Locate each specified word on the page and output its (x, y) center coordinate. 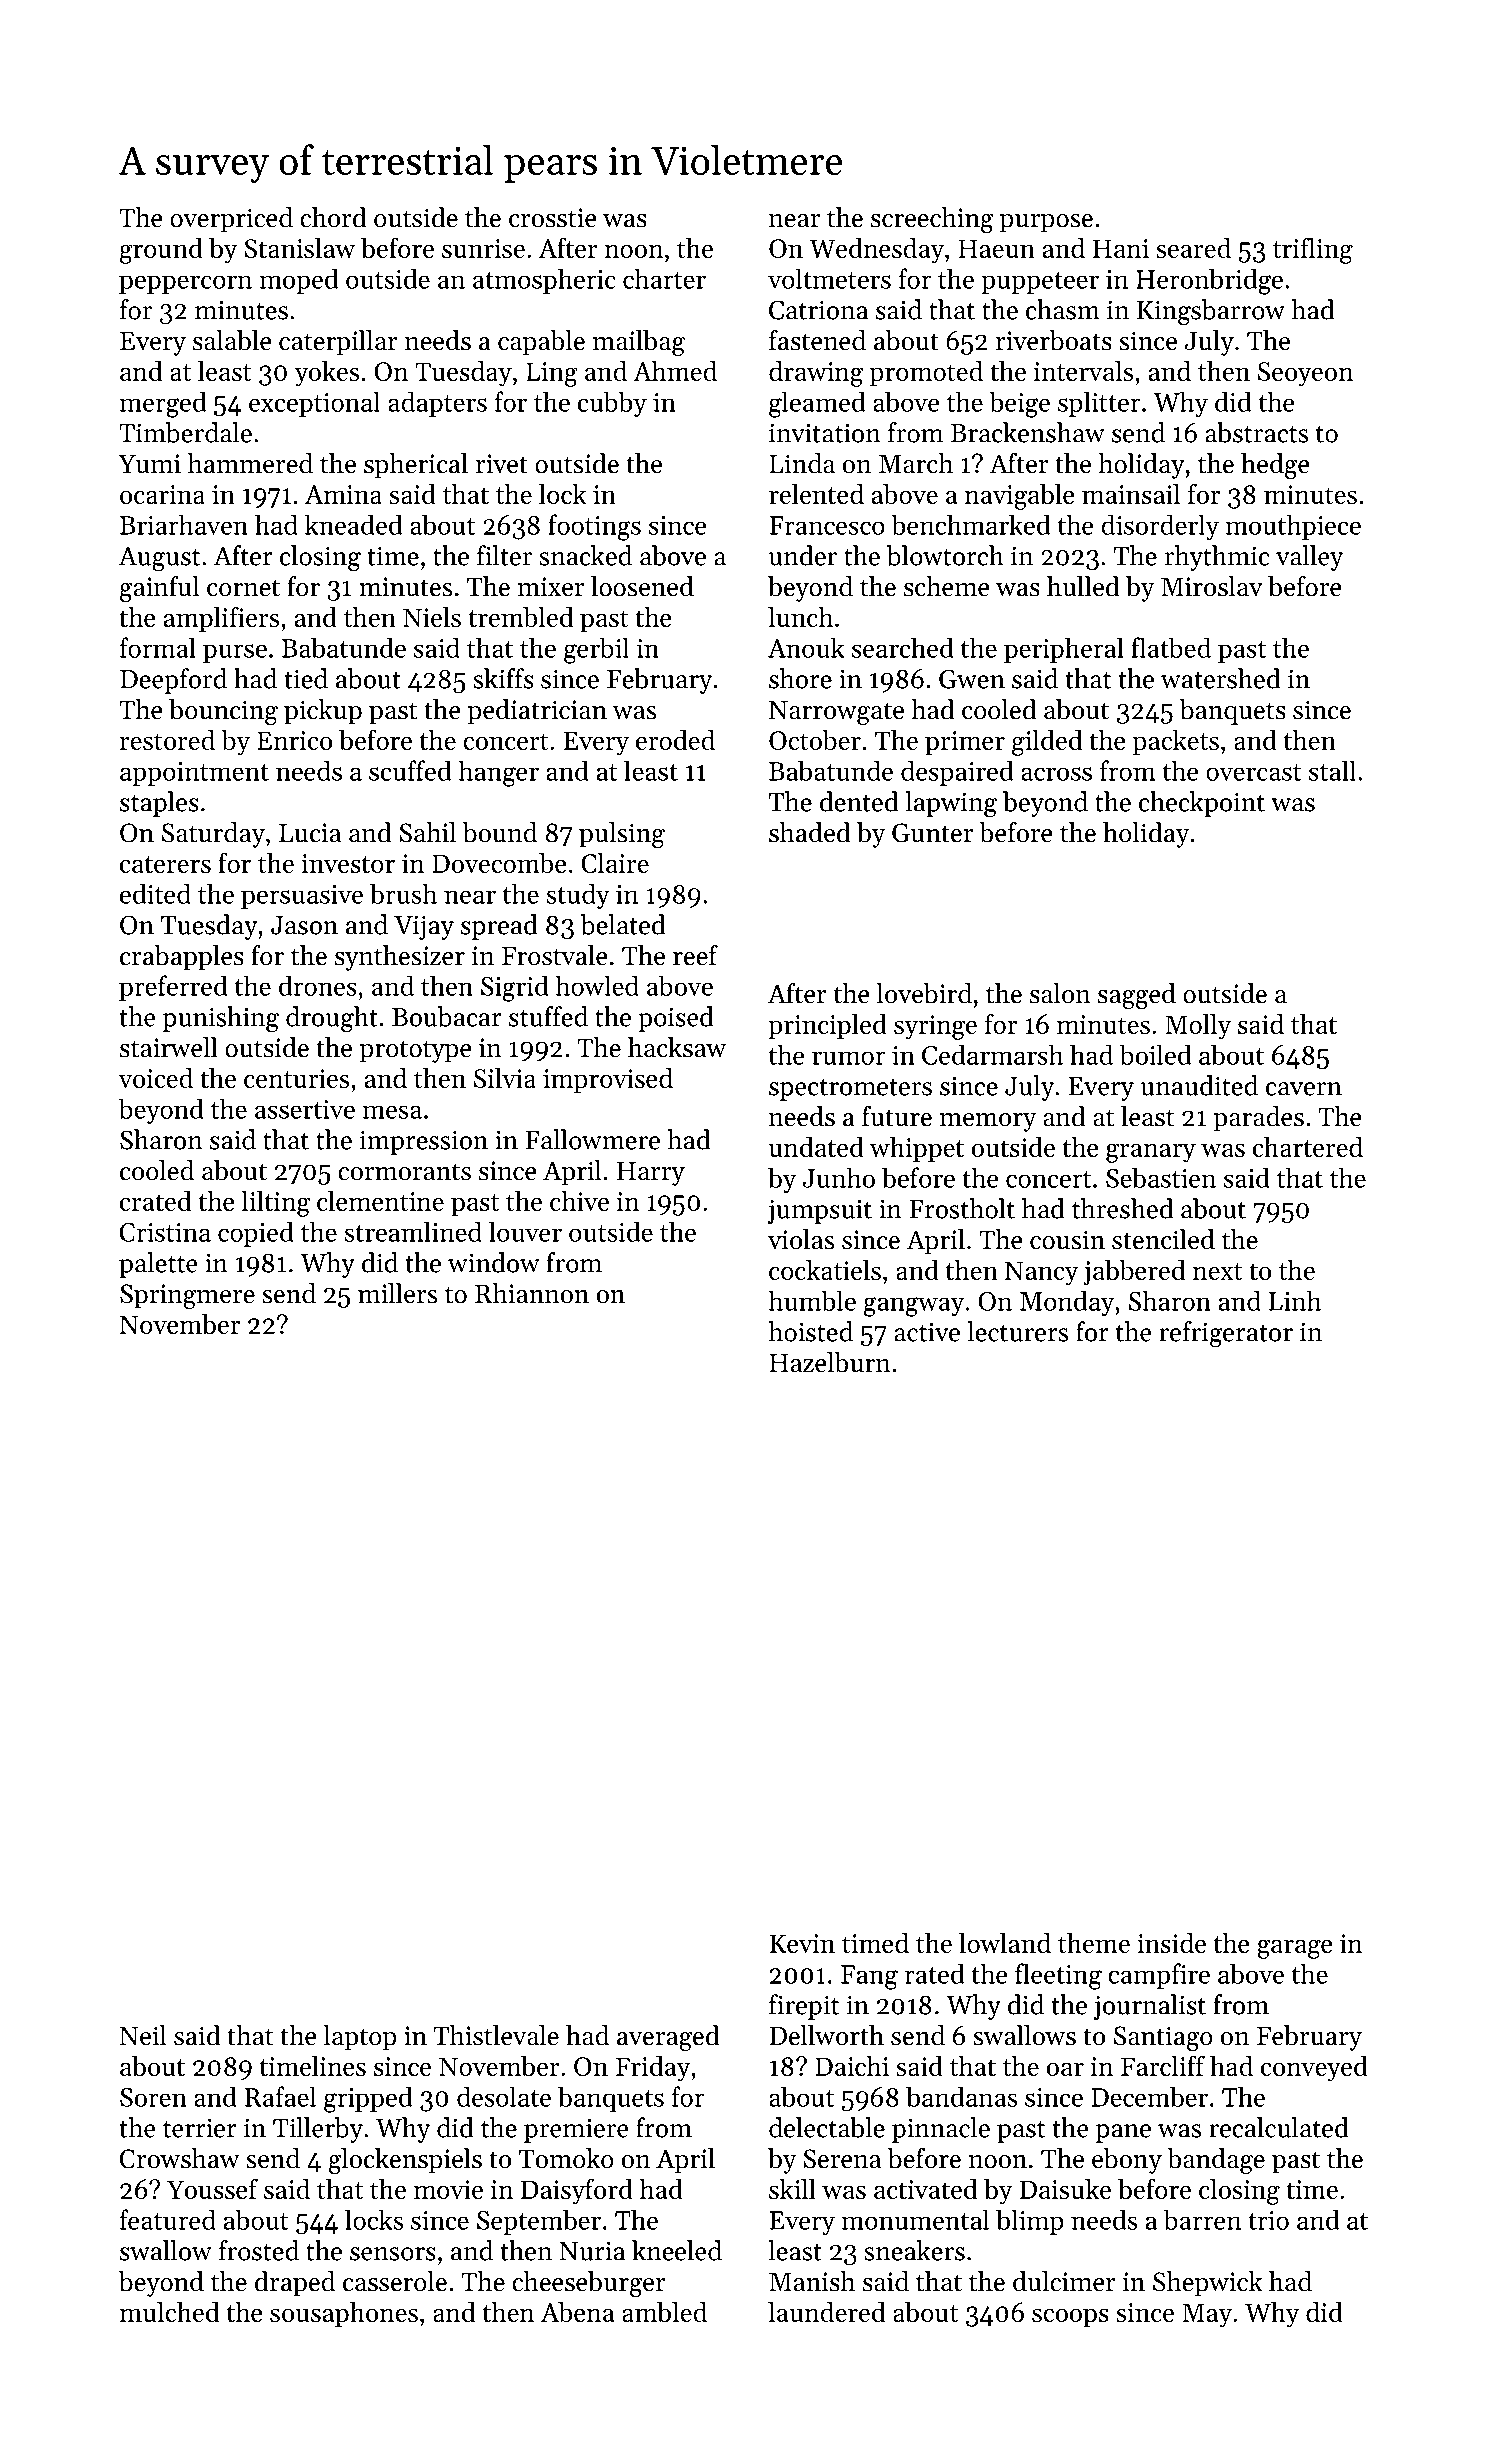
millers (397, 1293)
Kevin (802, 1943)
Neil (143, 2035)
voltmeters (829, 278)
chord (333, 217)
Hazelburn (830, 1362)
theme (1094, 1943)
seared (1193, 248)
